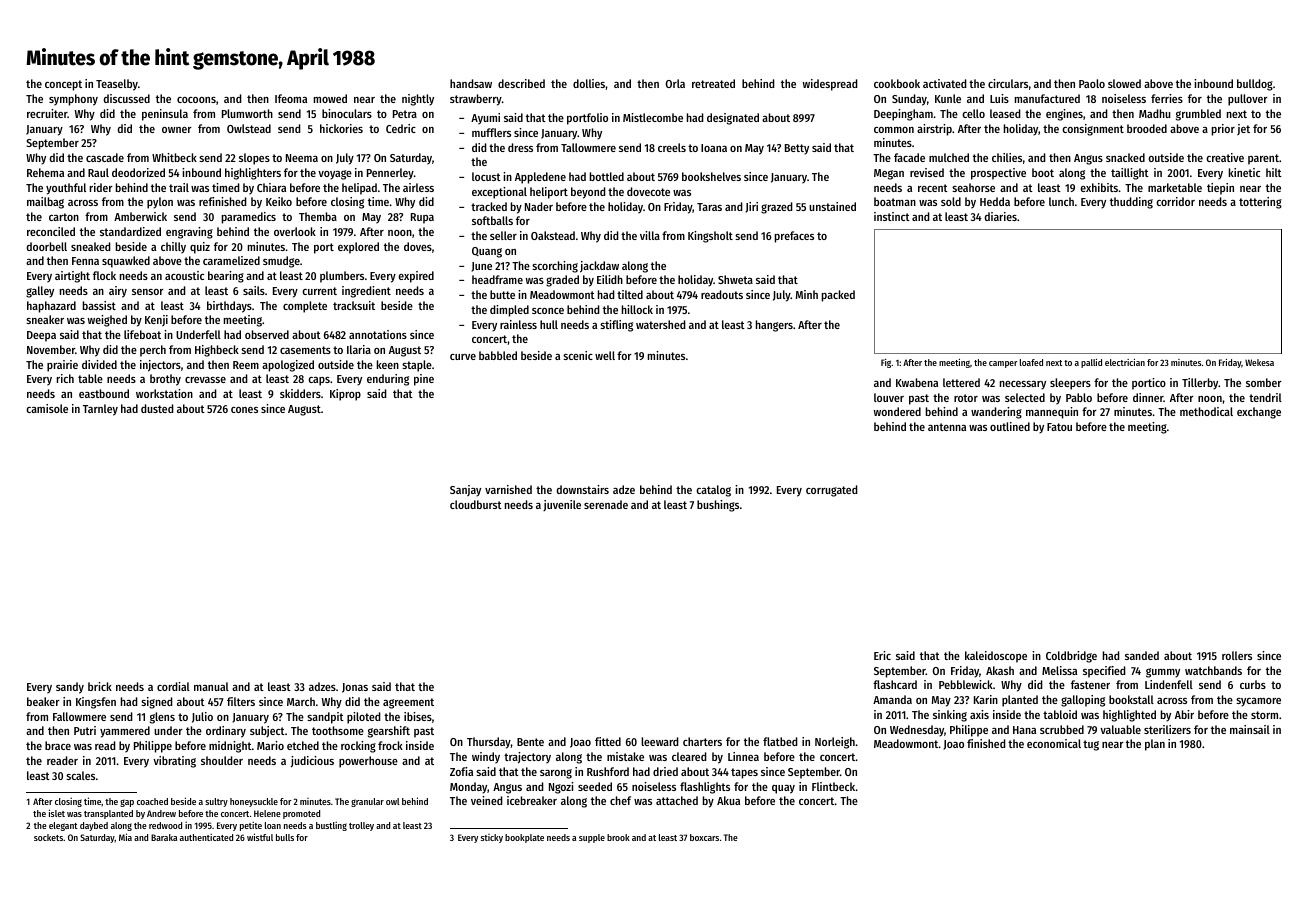 The image size is (1308, 924). What do you see at coordinates (418, 187) in the screenshot?
I see `airless` at bounding box center [418, 187].
